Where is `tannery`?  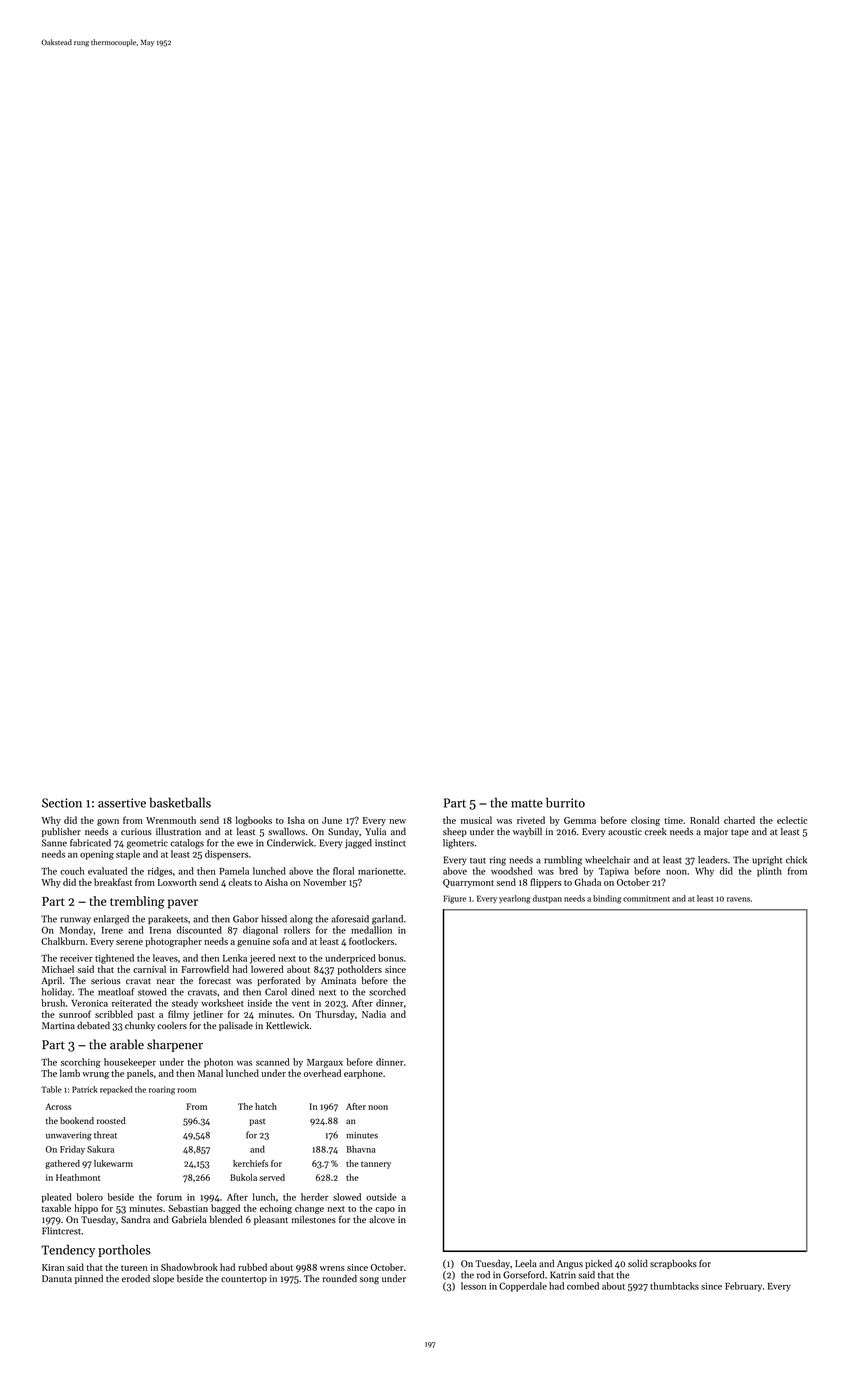 tannery is located at coordinates (376, 1165).
